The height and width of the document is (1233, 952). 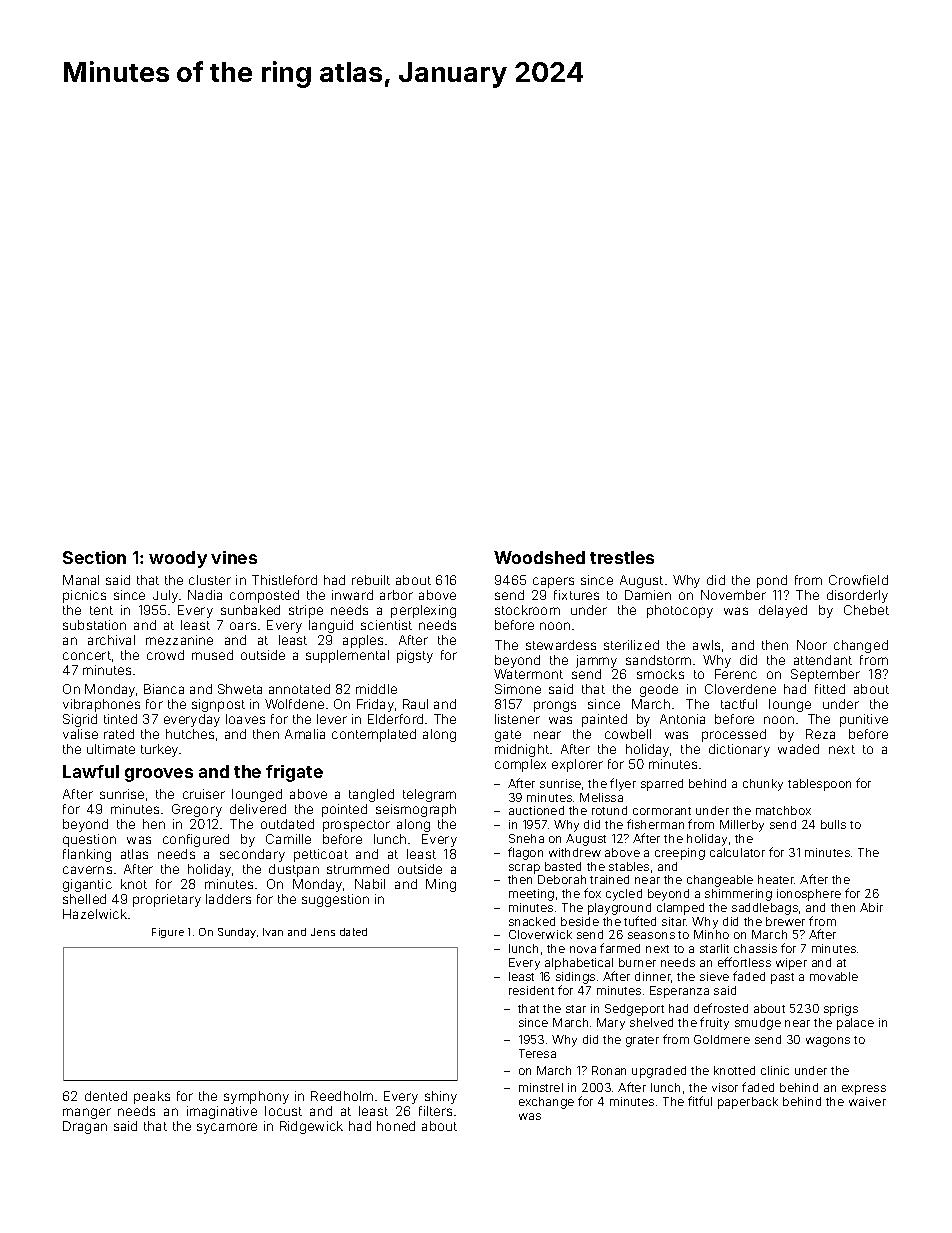 I want to click on vines, so click(x=234, y=557).
